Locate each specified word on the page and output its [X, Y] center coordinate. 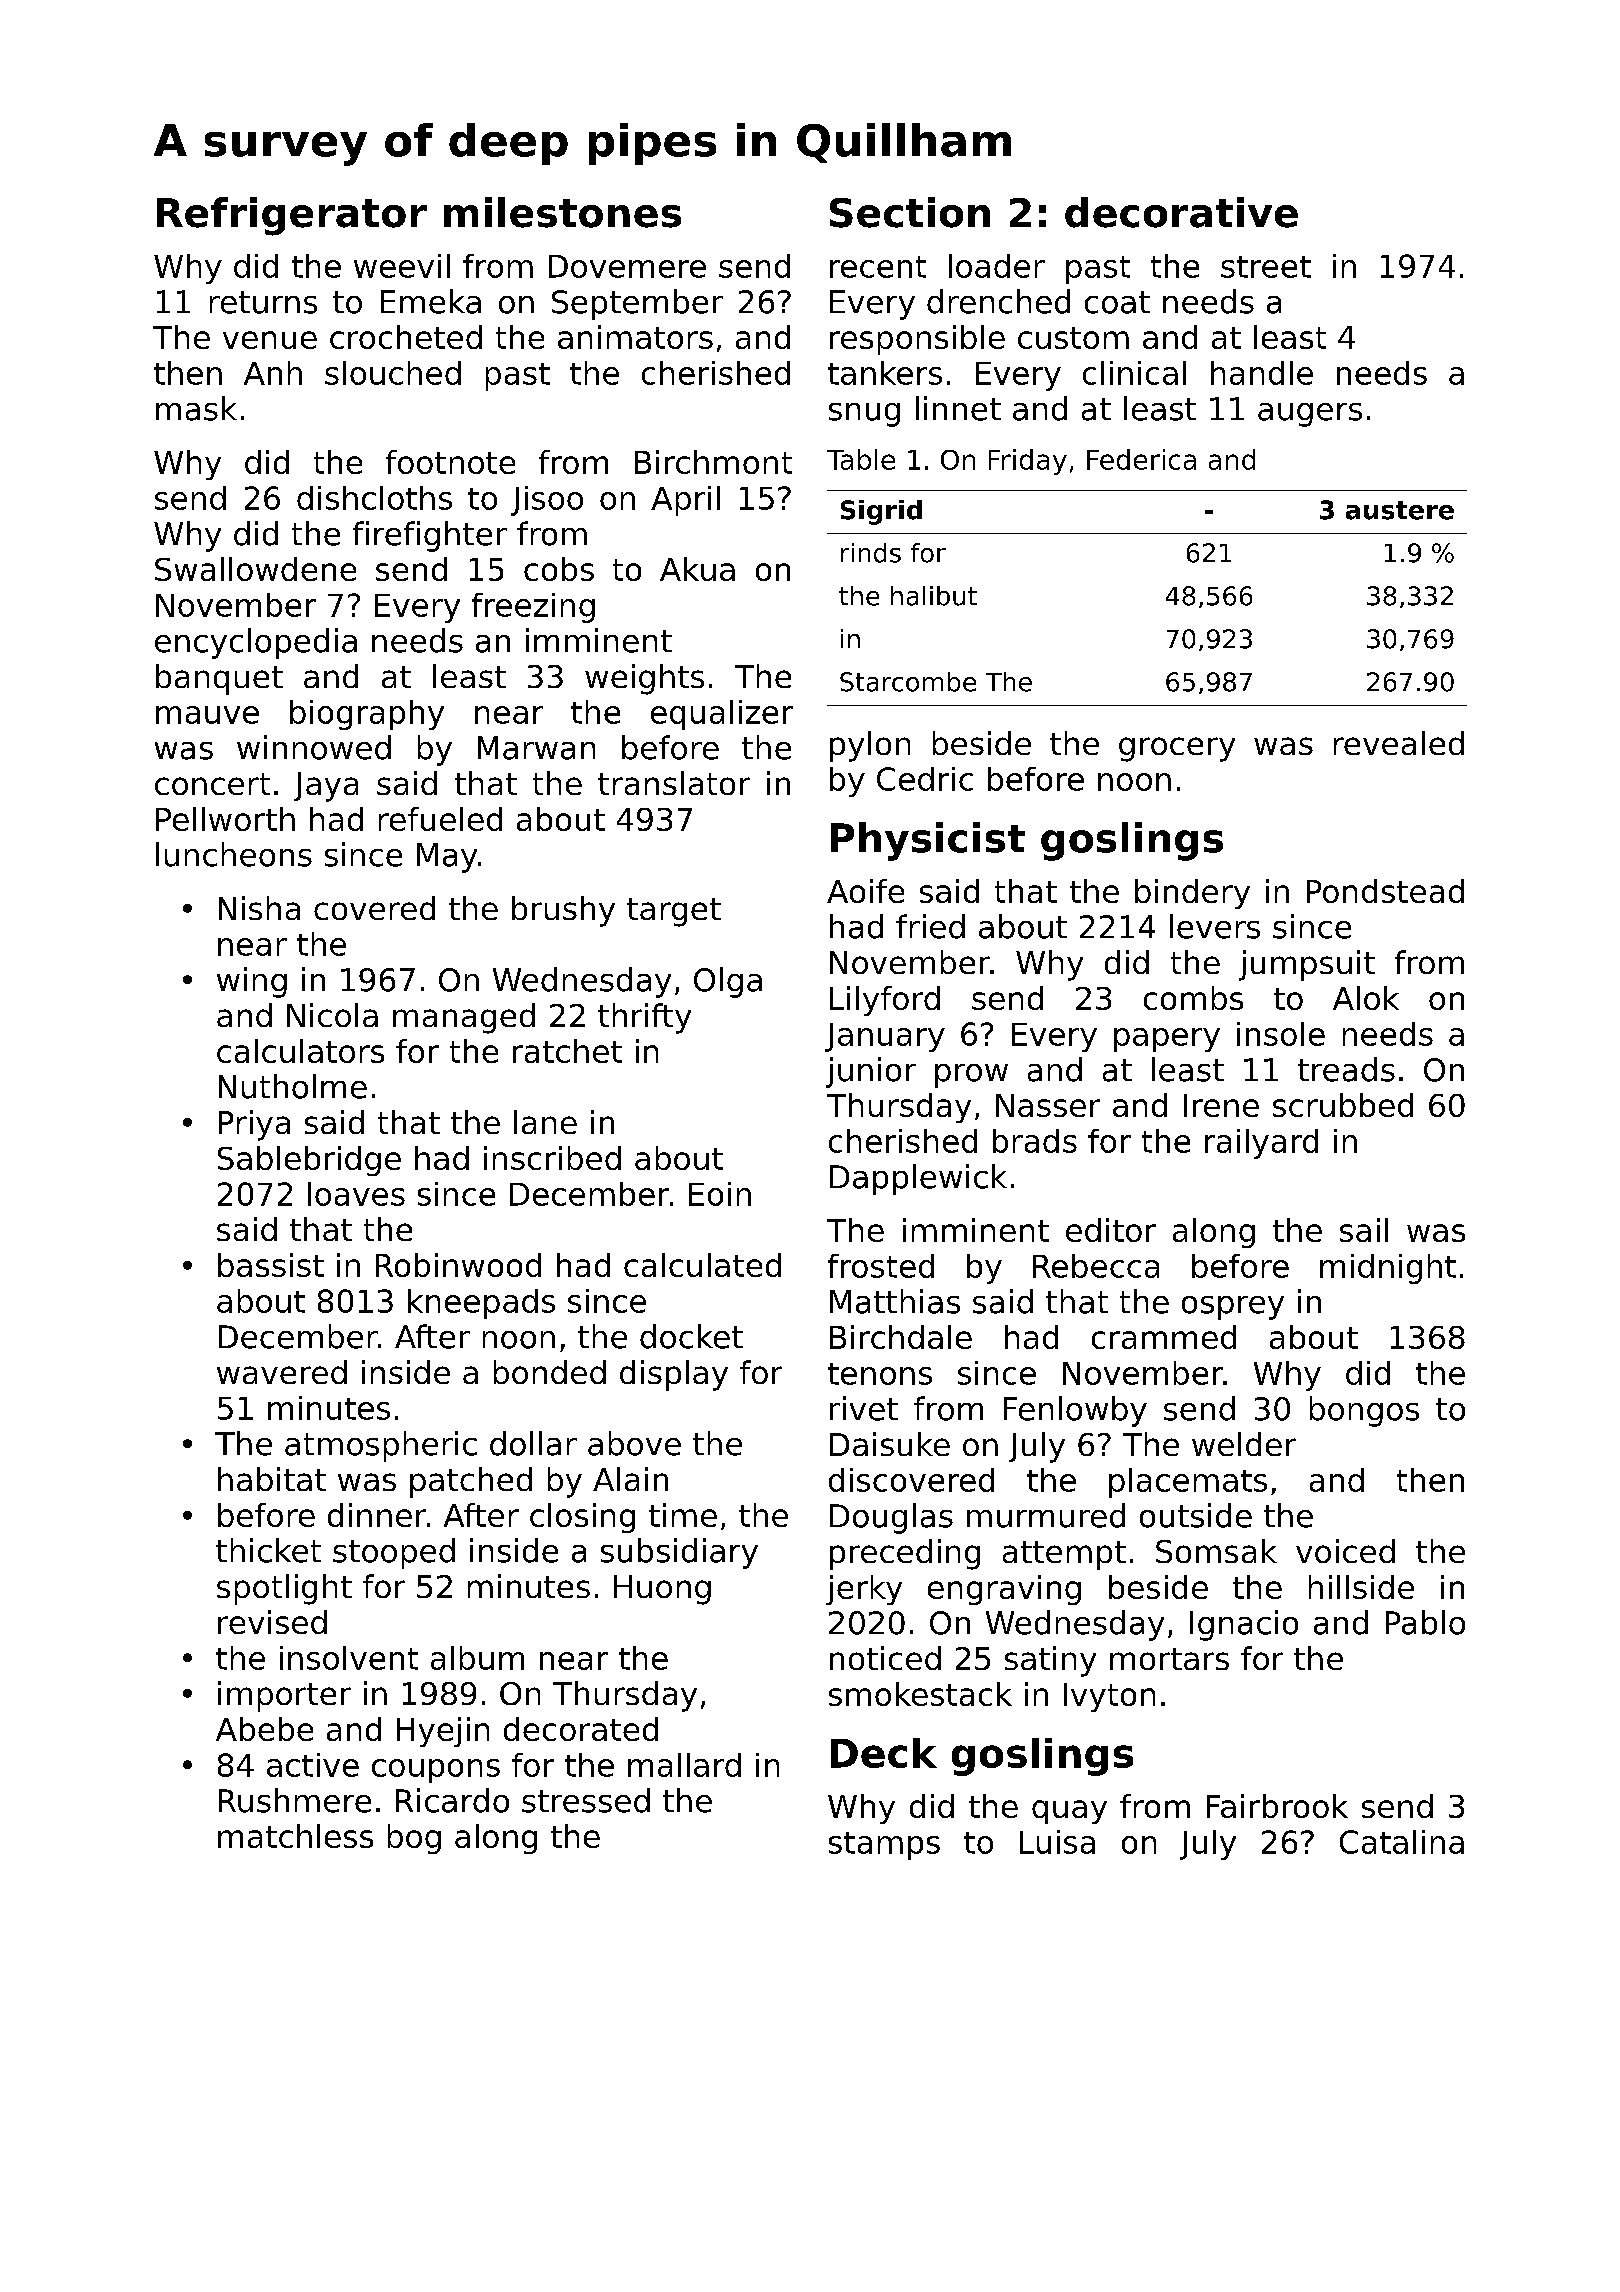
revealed [1399, 743]
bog [414, 1839]
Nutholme [293, 1086]
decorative [1181, 212]
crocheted [406, 337]
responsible [917, 340]
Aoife [865, 891]
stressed [586, 1800]
